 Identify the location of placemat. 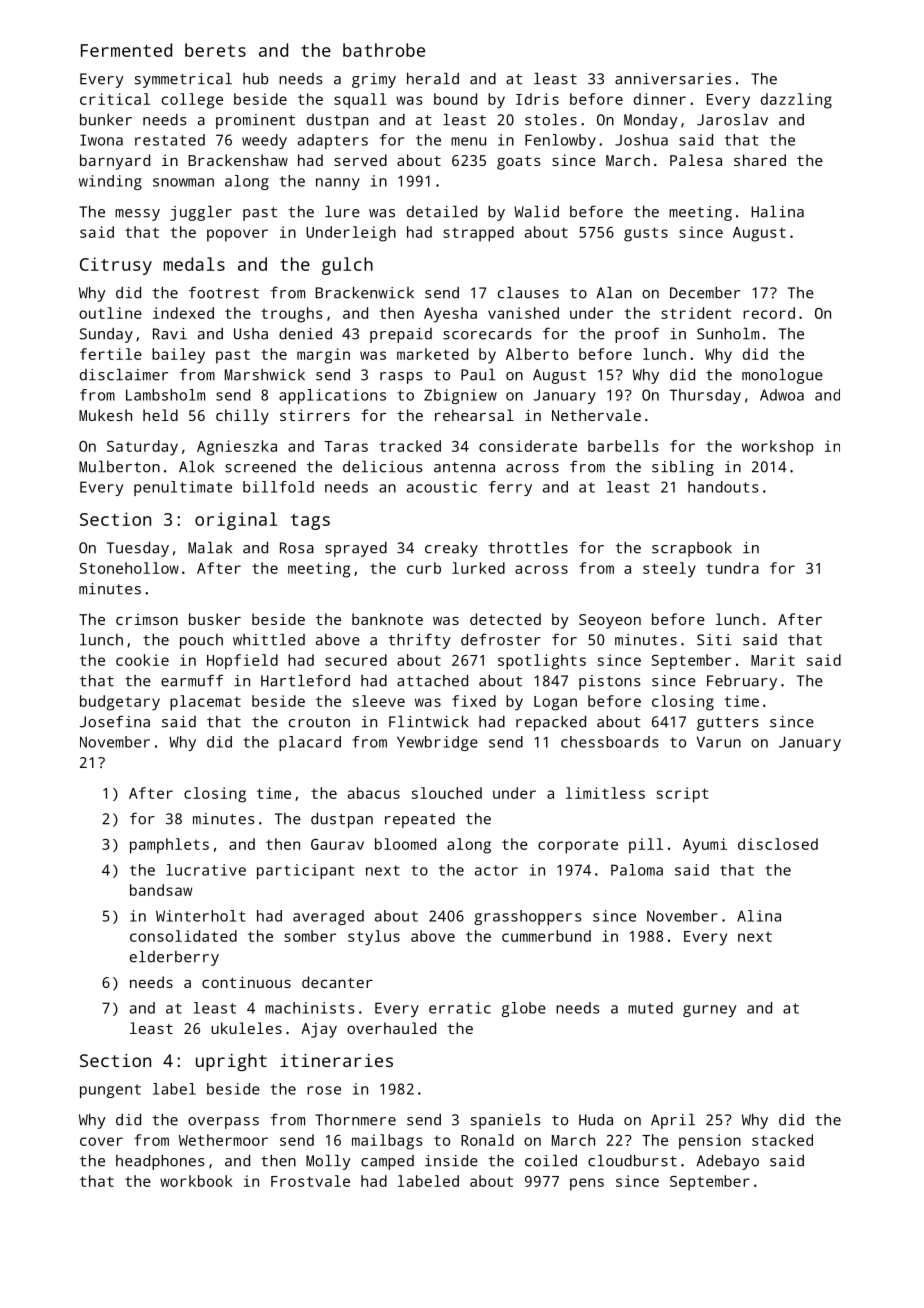
(205, 703).
